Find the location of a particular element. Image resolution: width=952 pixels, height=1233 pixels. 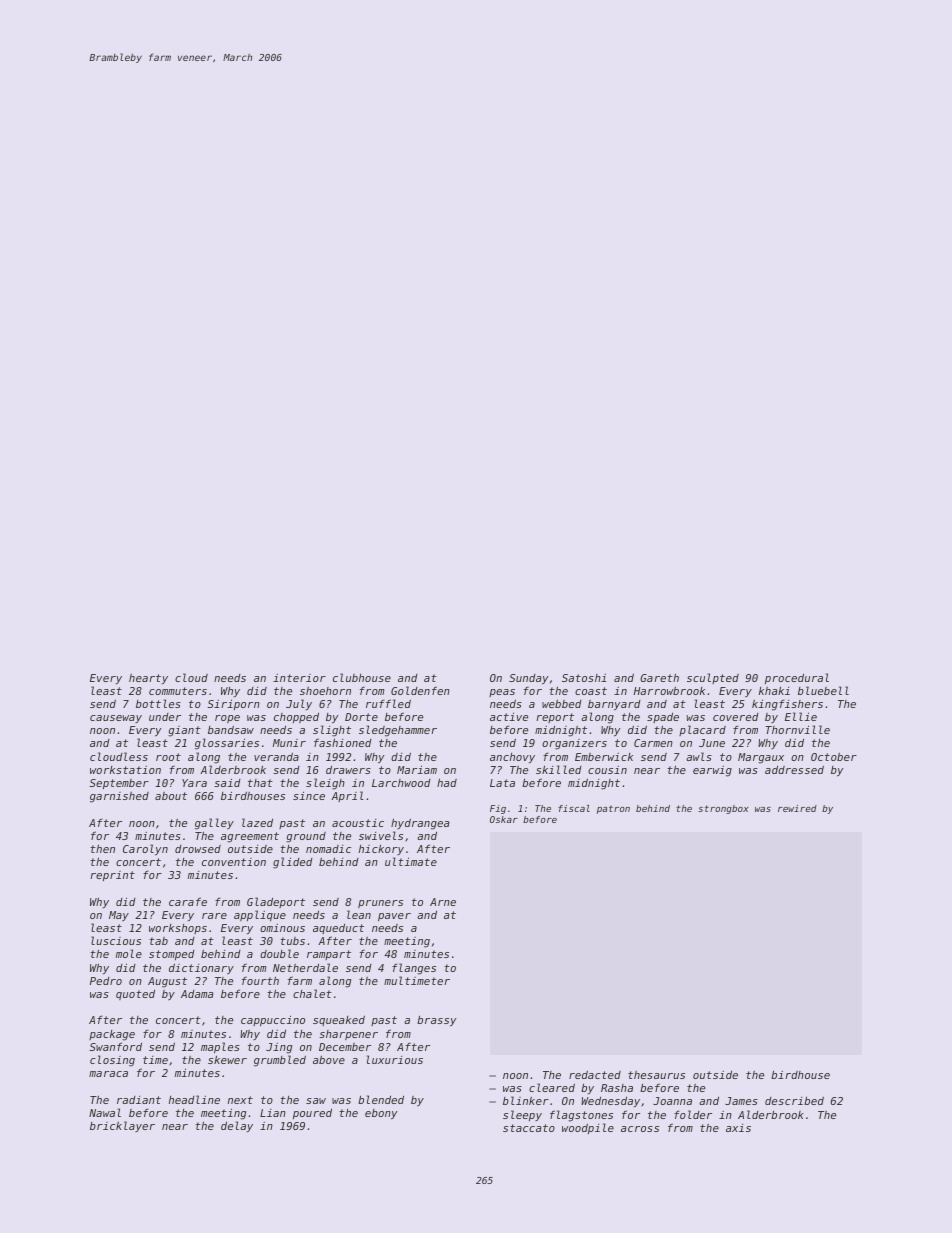

sledgehammer is located at coordinates (398, 731).
